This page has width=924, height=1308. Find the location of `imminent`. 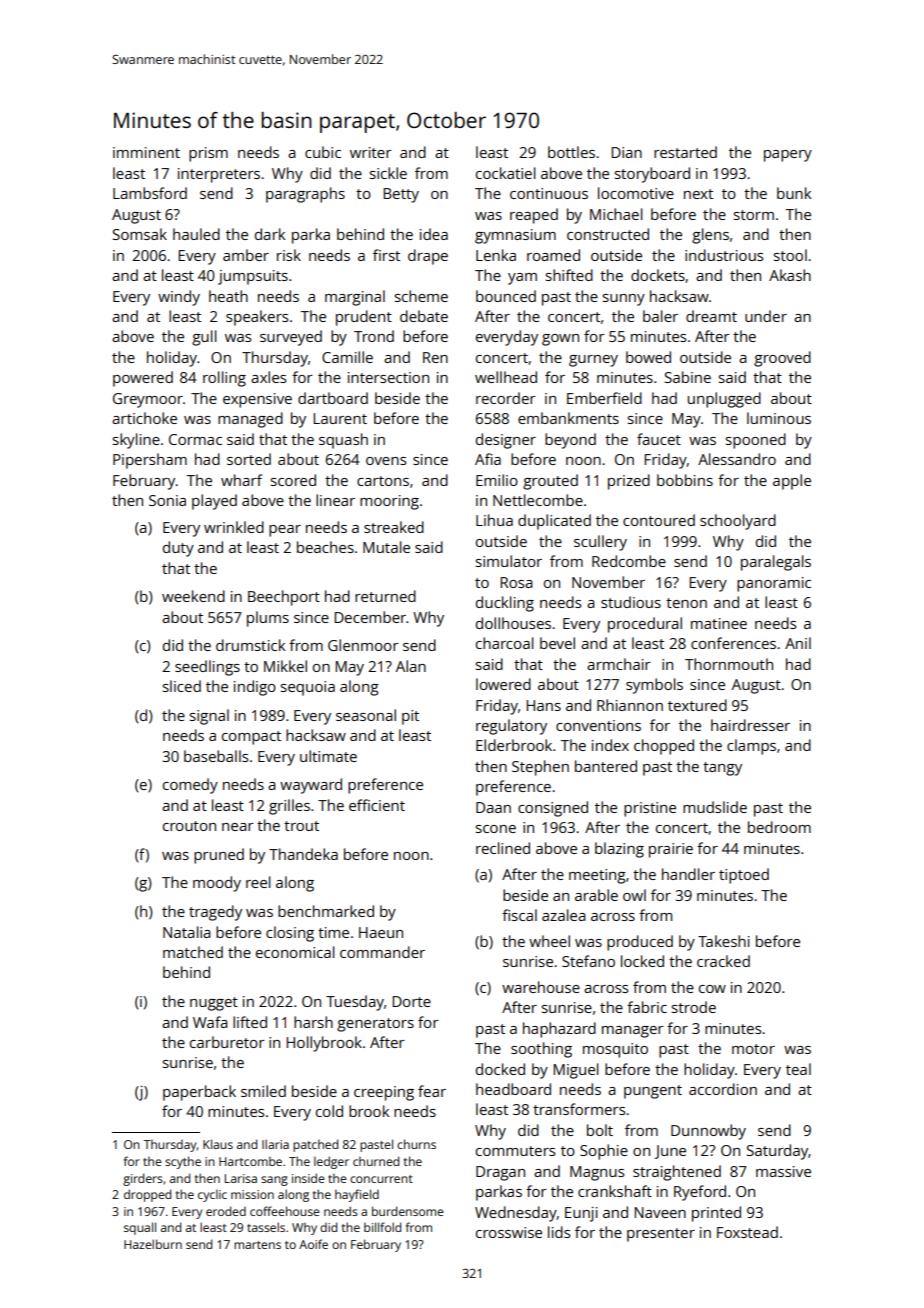

imminent is located at coordinates (146, 152).
